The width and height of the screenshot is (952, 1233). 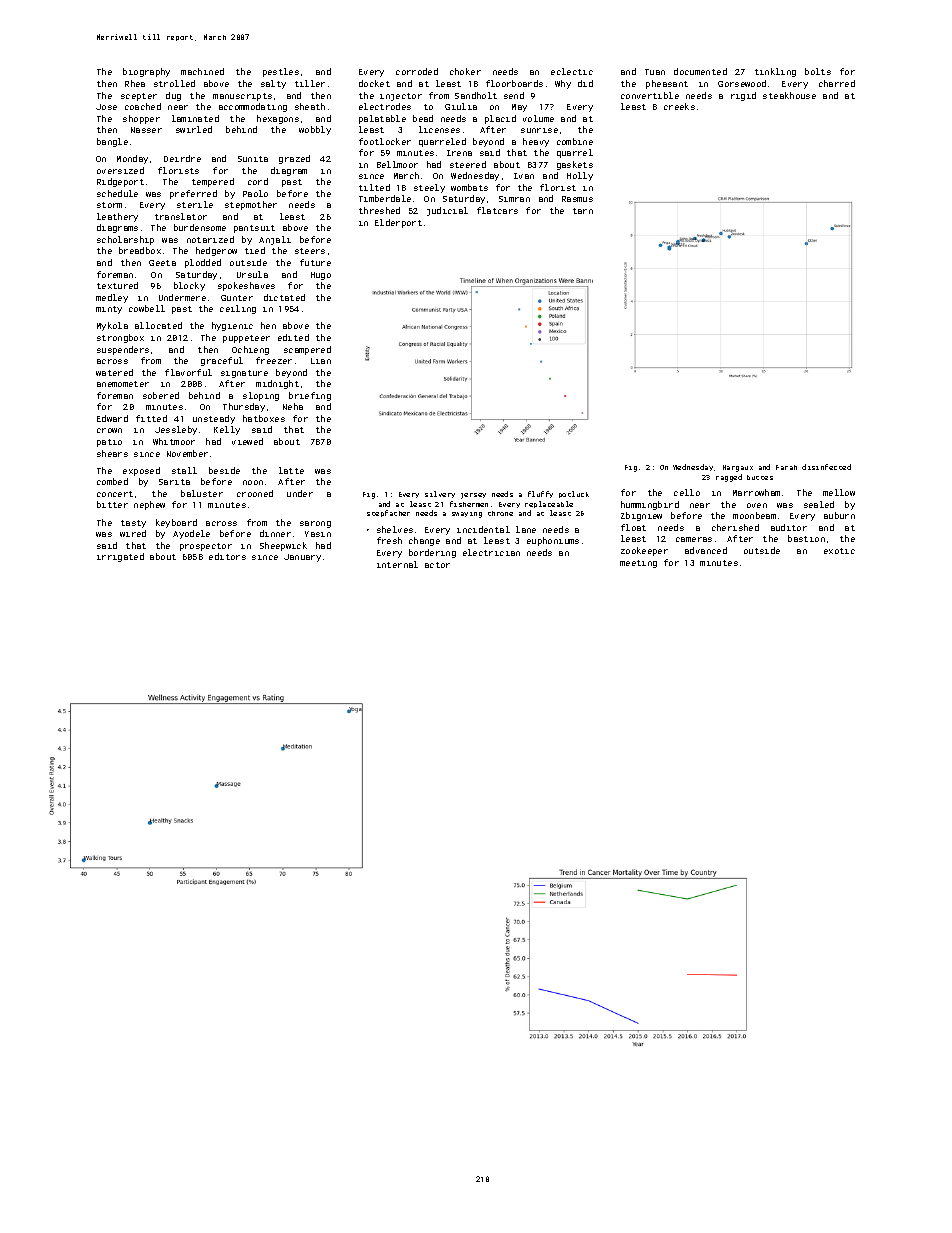 What do you see at coordinates (575, 165) in the screenshot?
I see `gaskets` at bounding box center [575, 165].
